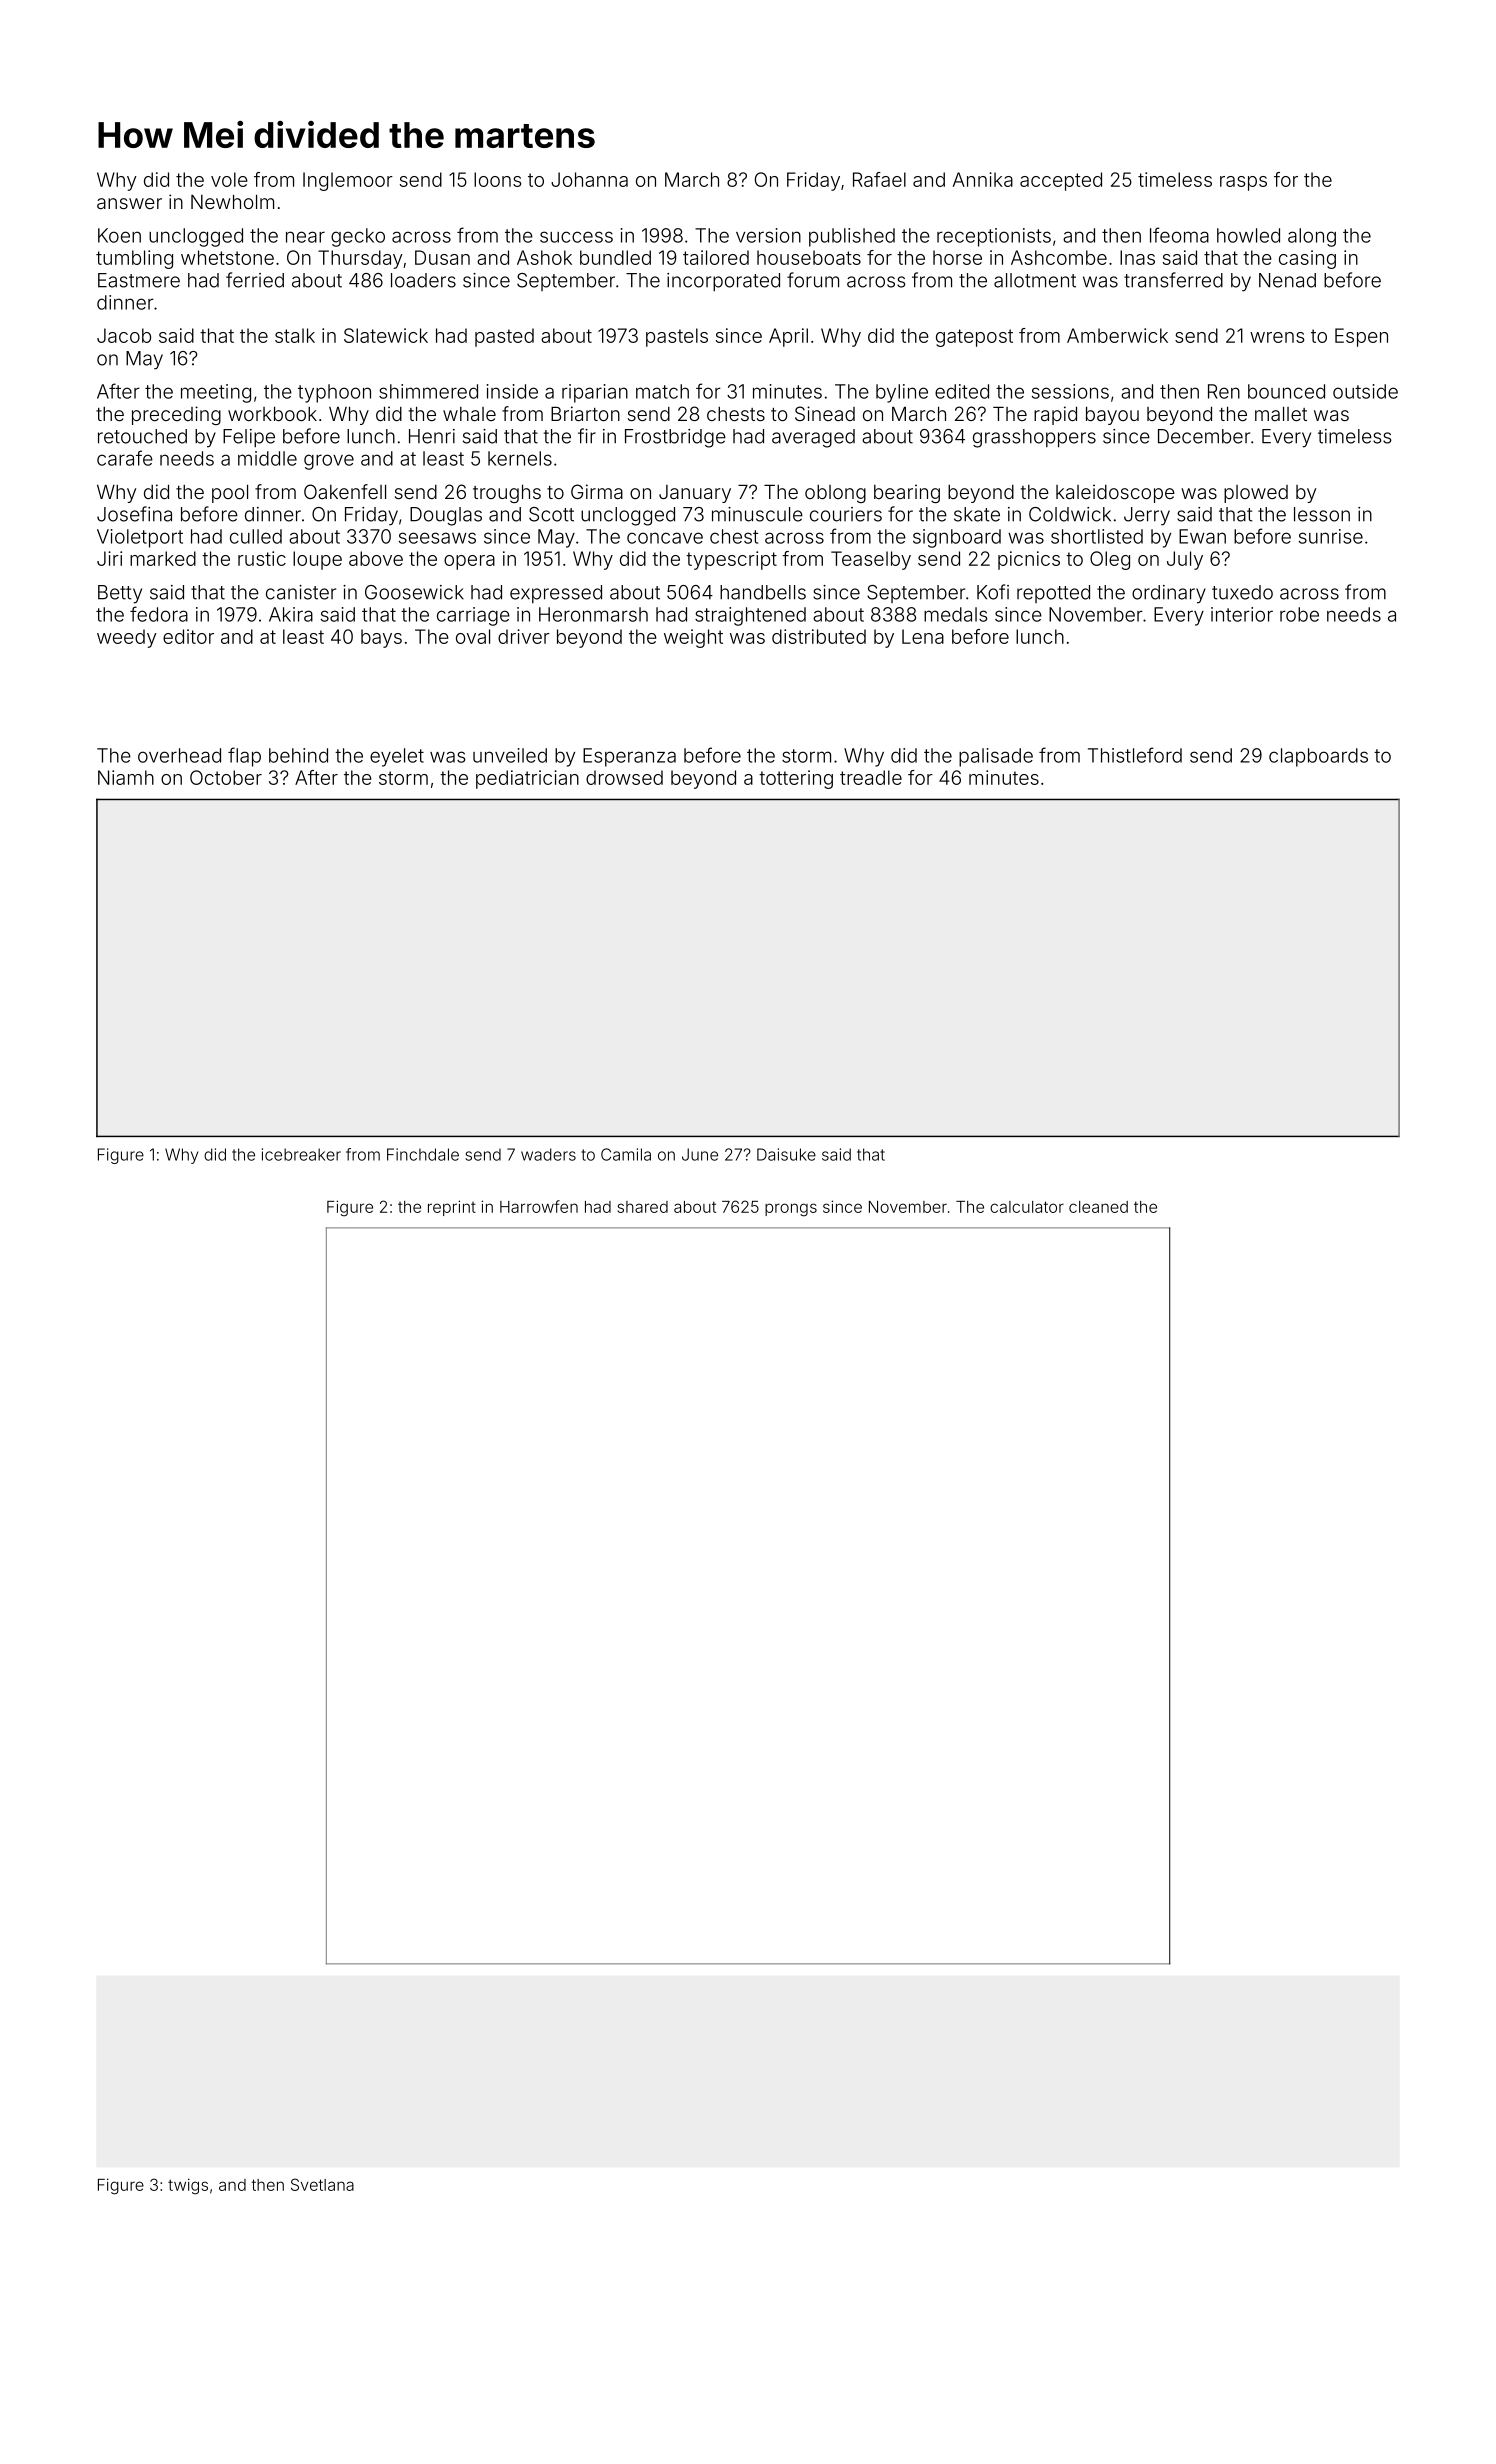  I want to click on reprint, so click(452, 1208).
